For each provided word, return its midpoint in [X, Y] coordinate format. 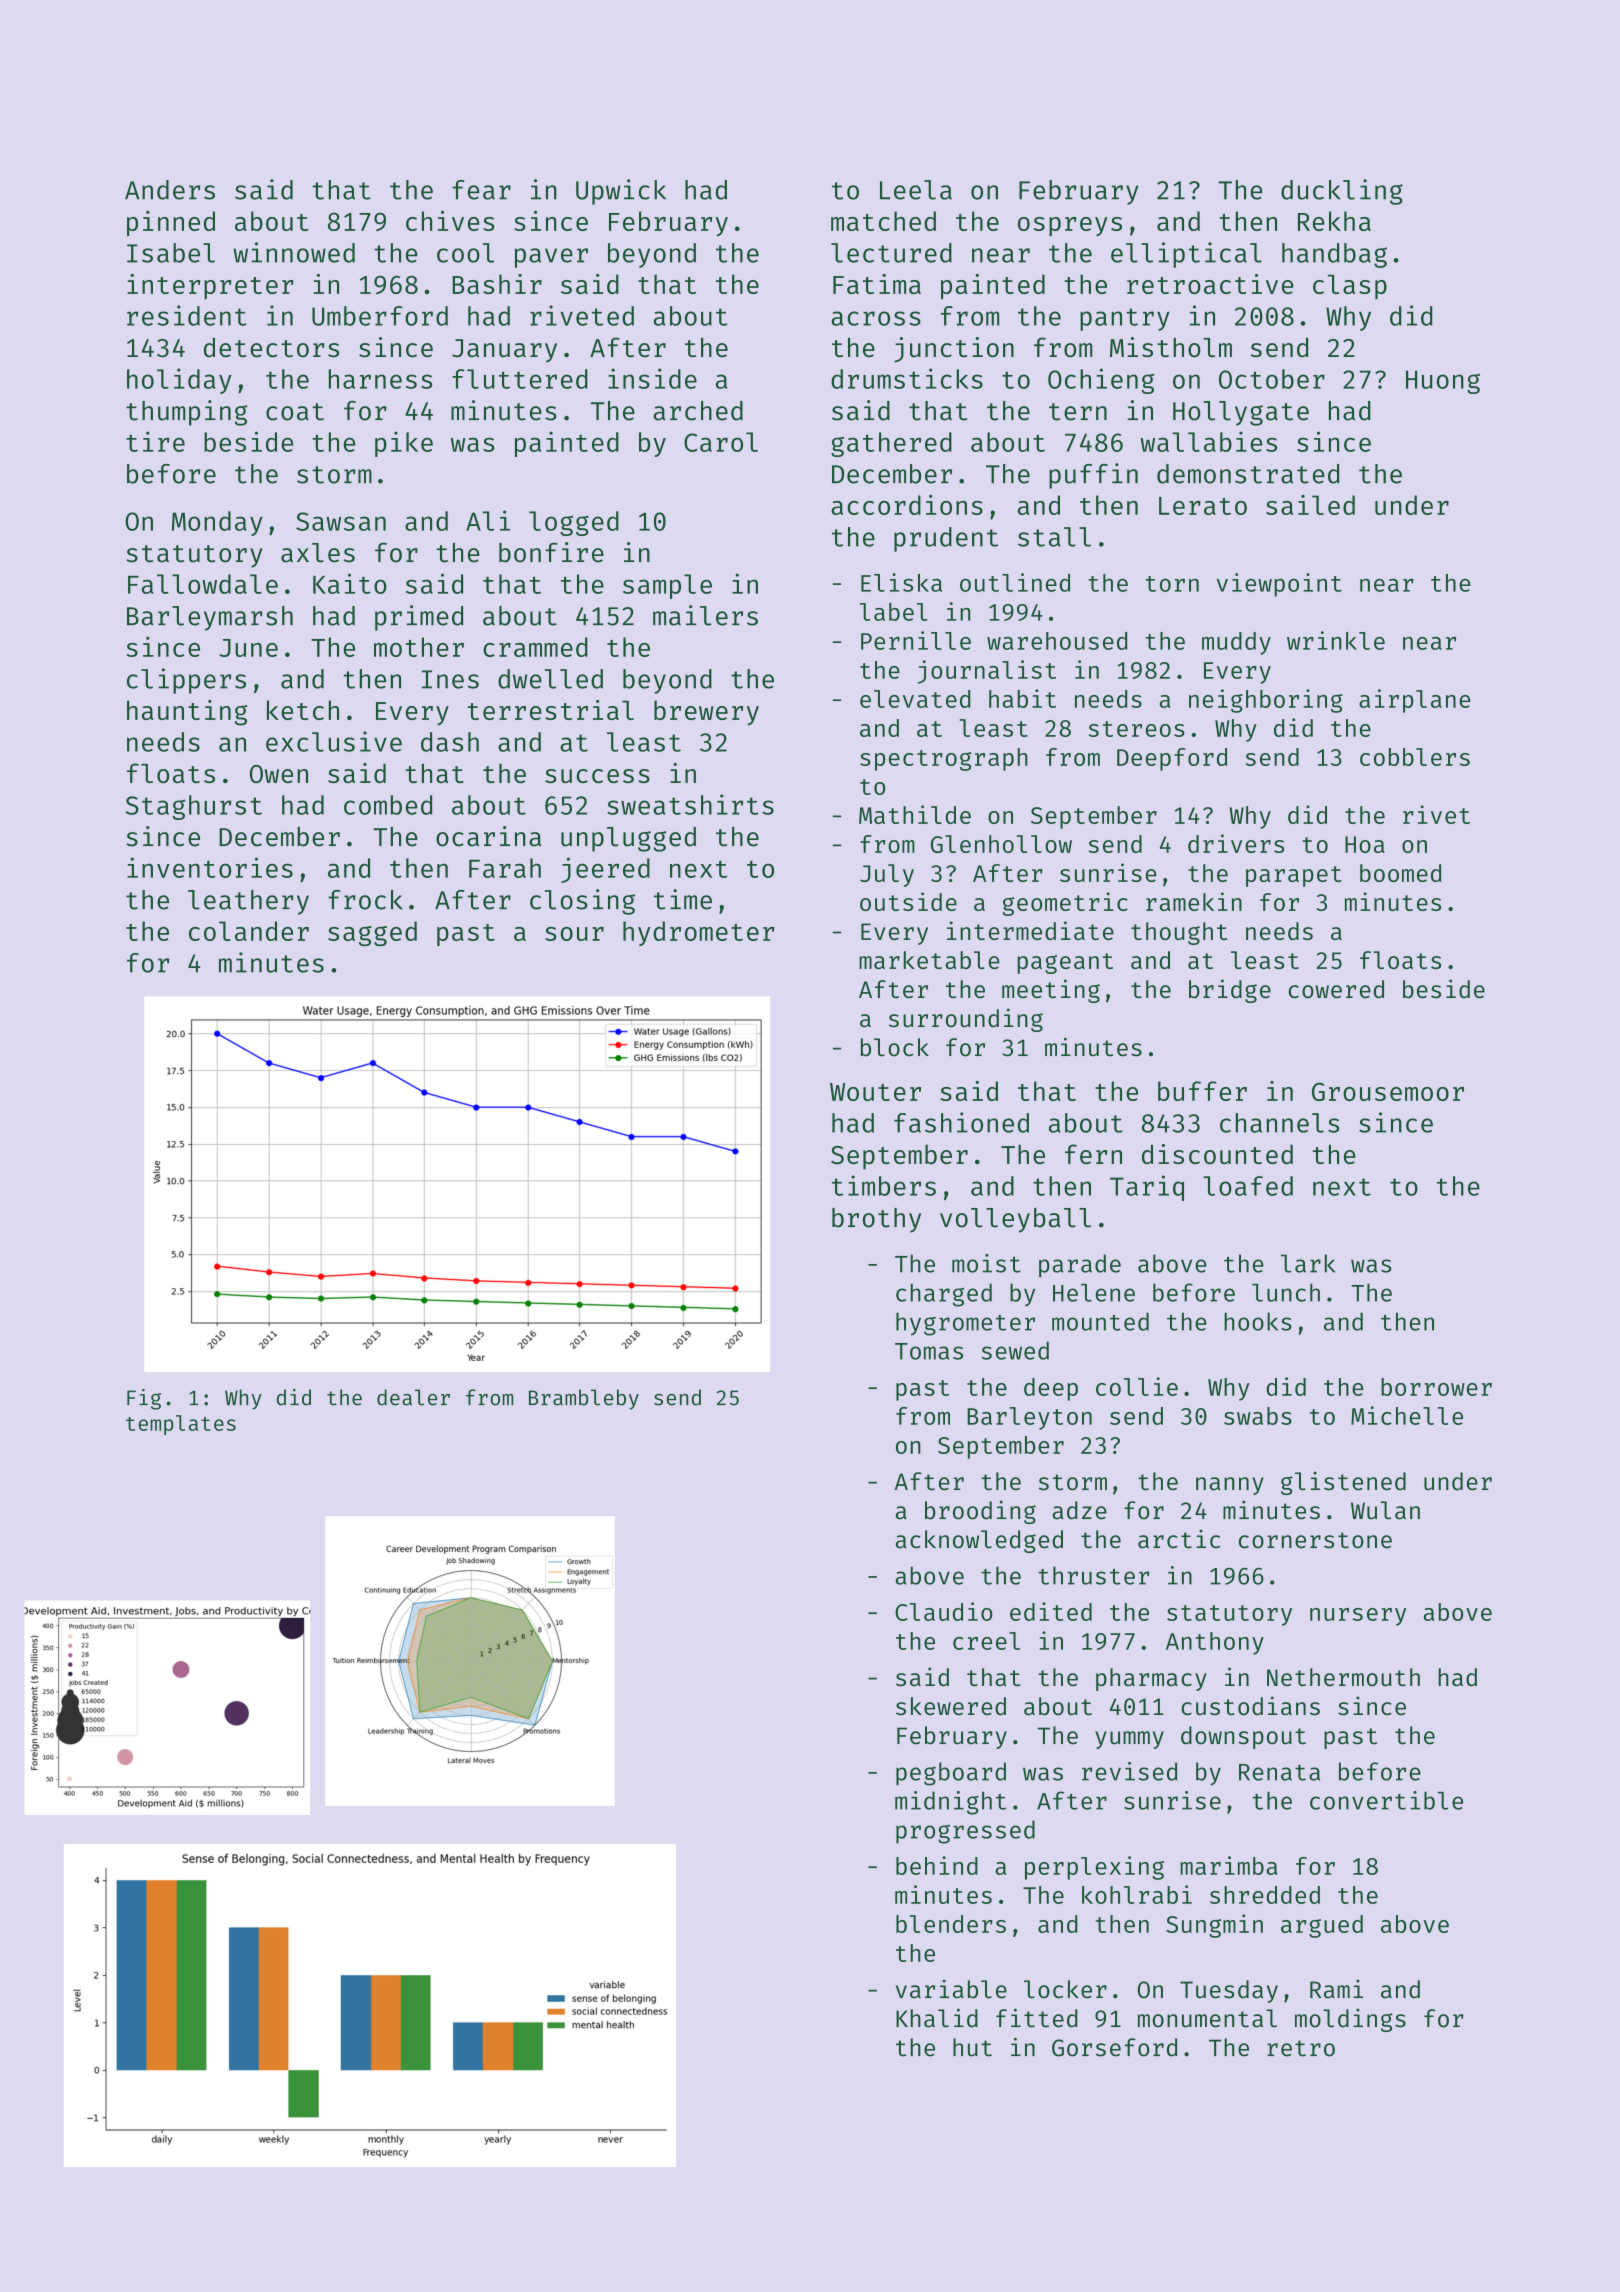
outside [908, 901]
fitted [1037, 2018]
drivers [1236, 843]
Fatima [877, 284]
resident [187, 315]
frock [365, 900]
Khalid [937, 2018]
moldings [1350, 2020]
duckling [1342, 192]
